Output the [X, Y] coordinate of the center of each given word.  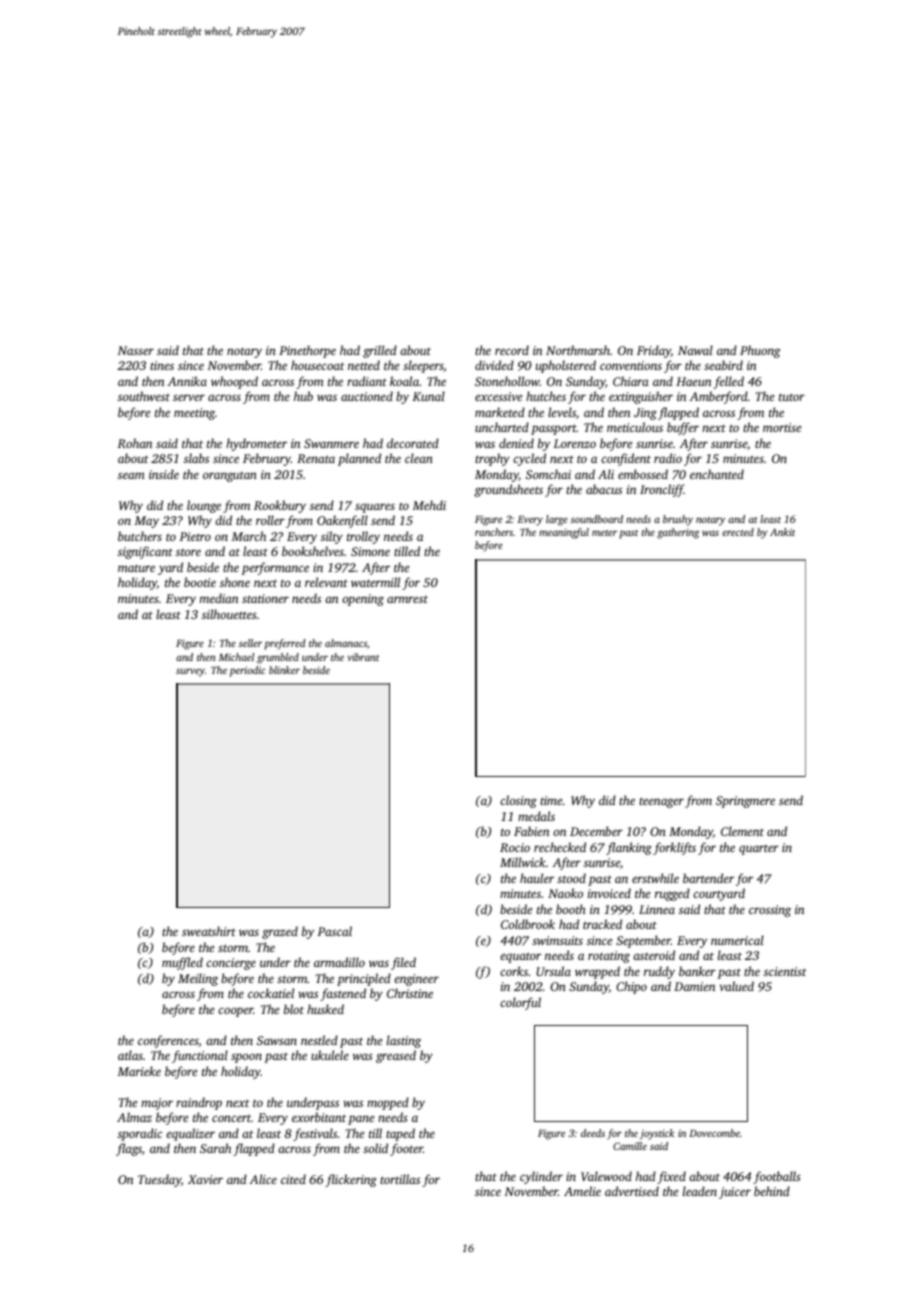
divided [494, 365]
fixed [671, 1177]
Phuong [760, 351]
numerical [737, 940]
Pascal [334, 931]
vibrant [363, 657]
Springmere [745, 802]
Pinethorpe [307, 351]
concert [231, 1118]
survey [190, 672]
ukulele [330, 1055]
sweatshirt [209, 931]
